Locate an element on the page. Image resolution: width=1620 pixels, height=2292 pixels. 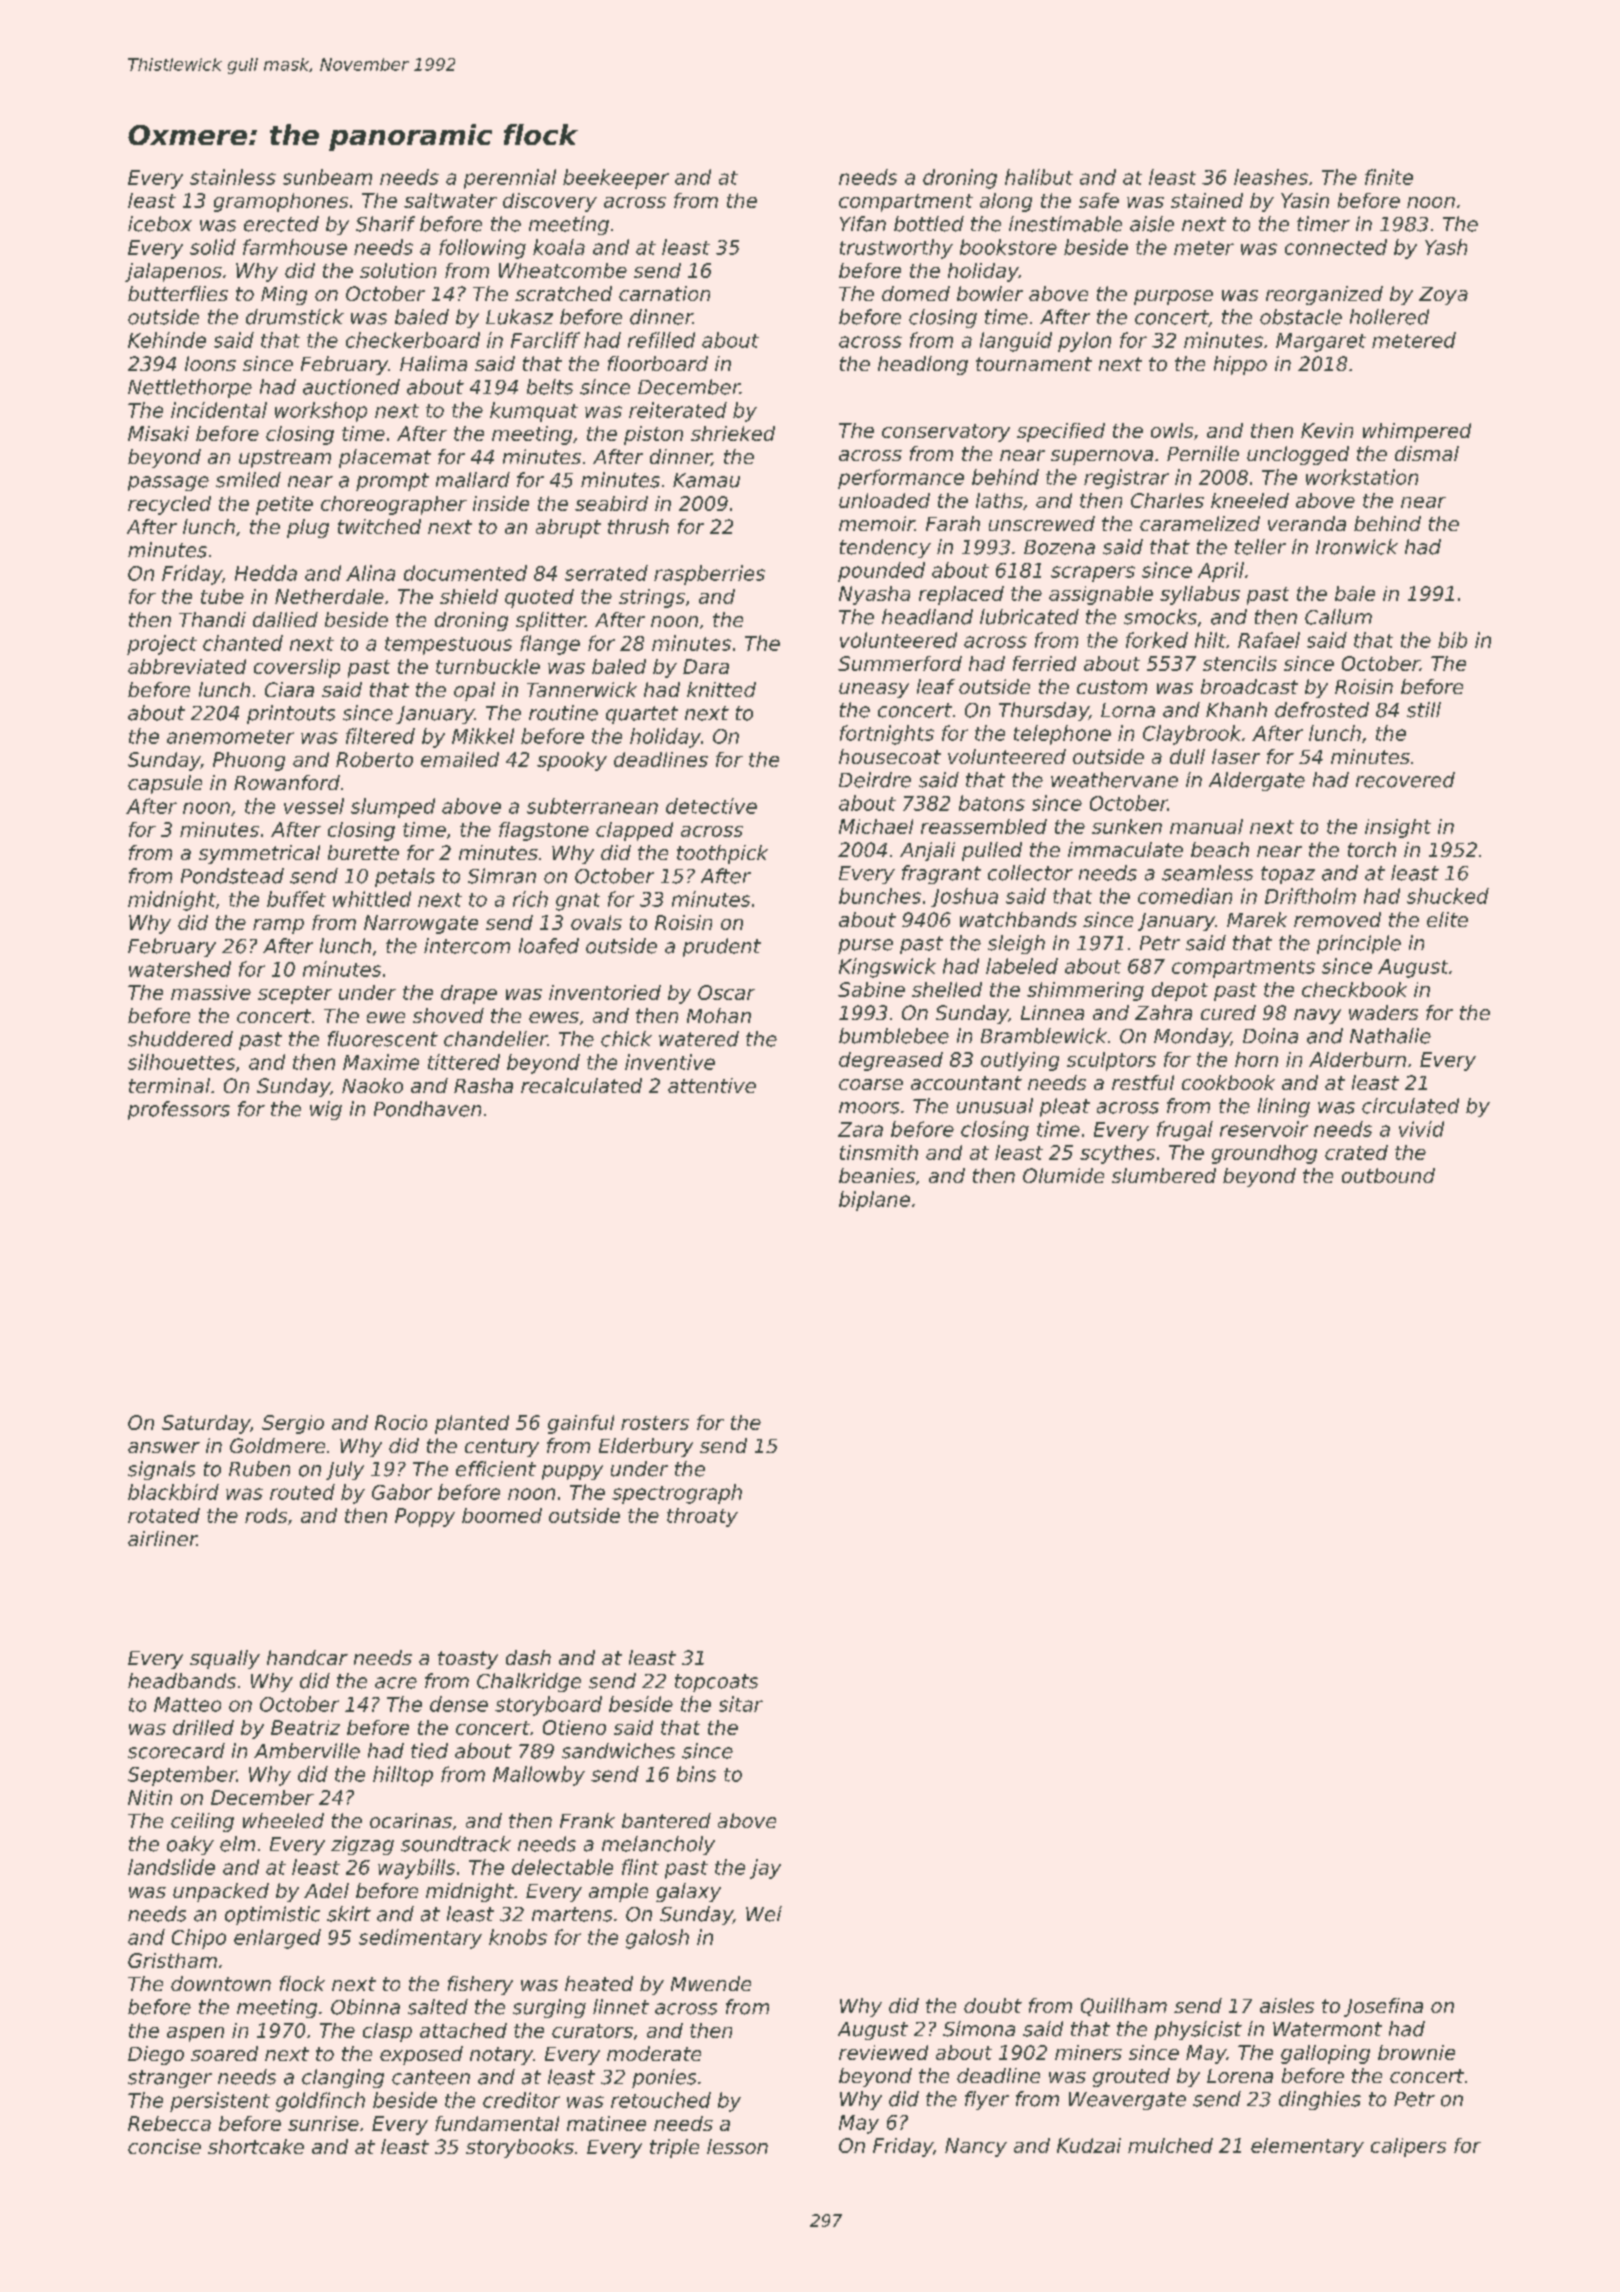
Mohan is located at coordinates (719, 1015).
